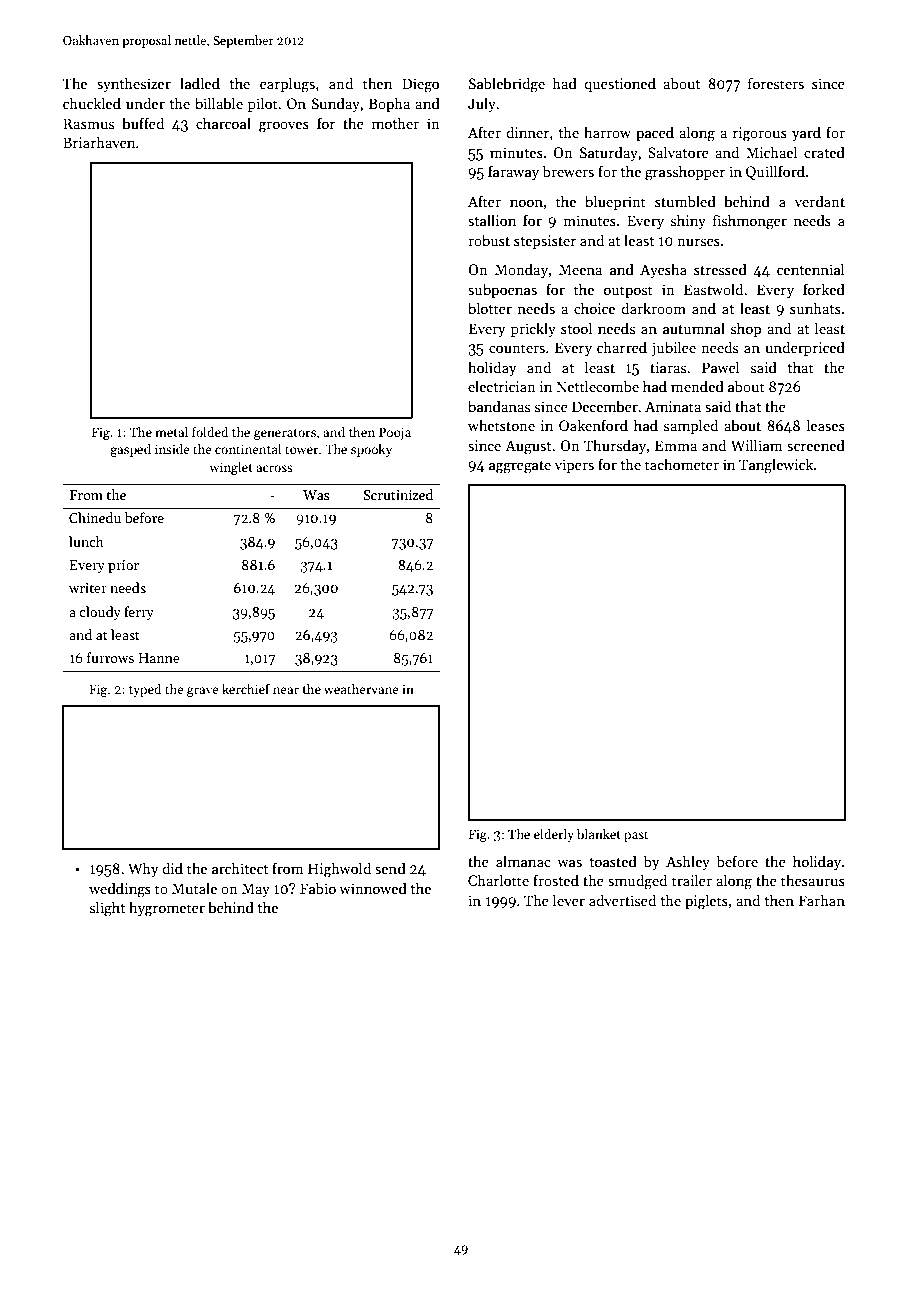 The height and width of the screenshot is (1316, 908). Describe the element at coordinates (88, 588) in the screenshot. I see `writer` at that location.
